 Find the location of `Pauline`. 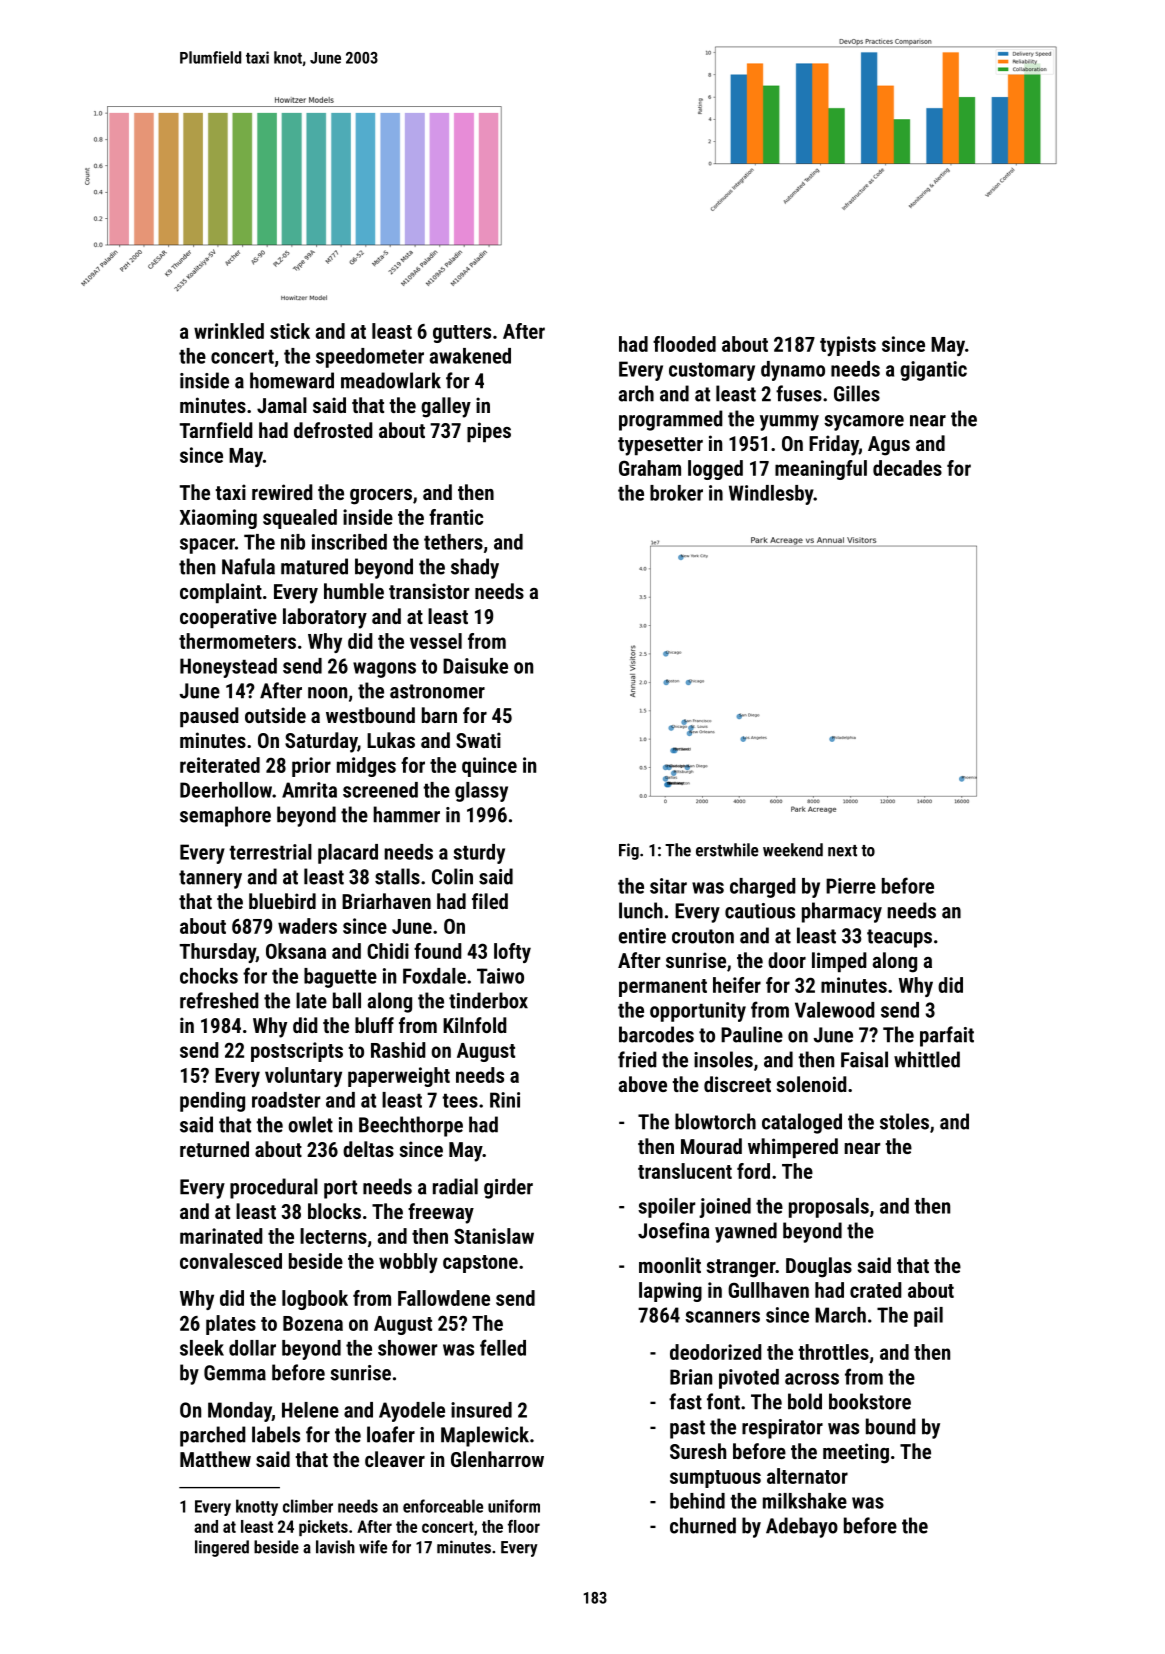

Pauline is located at coordinates (752, 1034).
